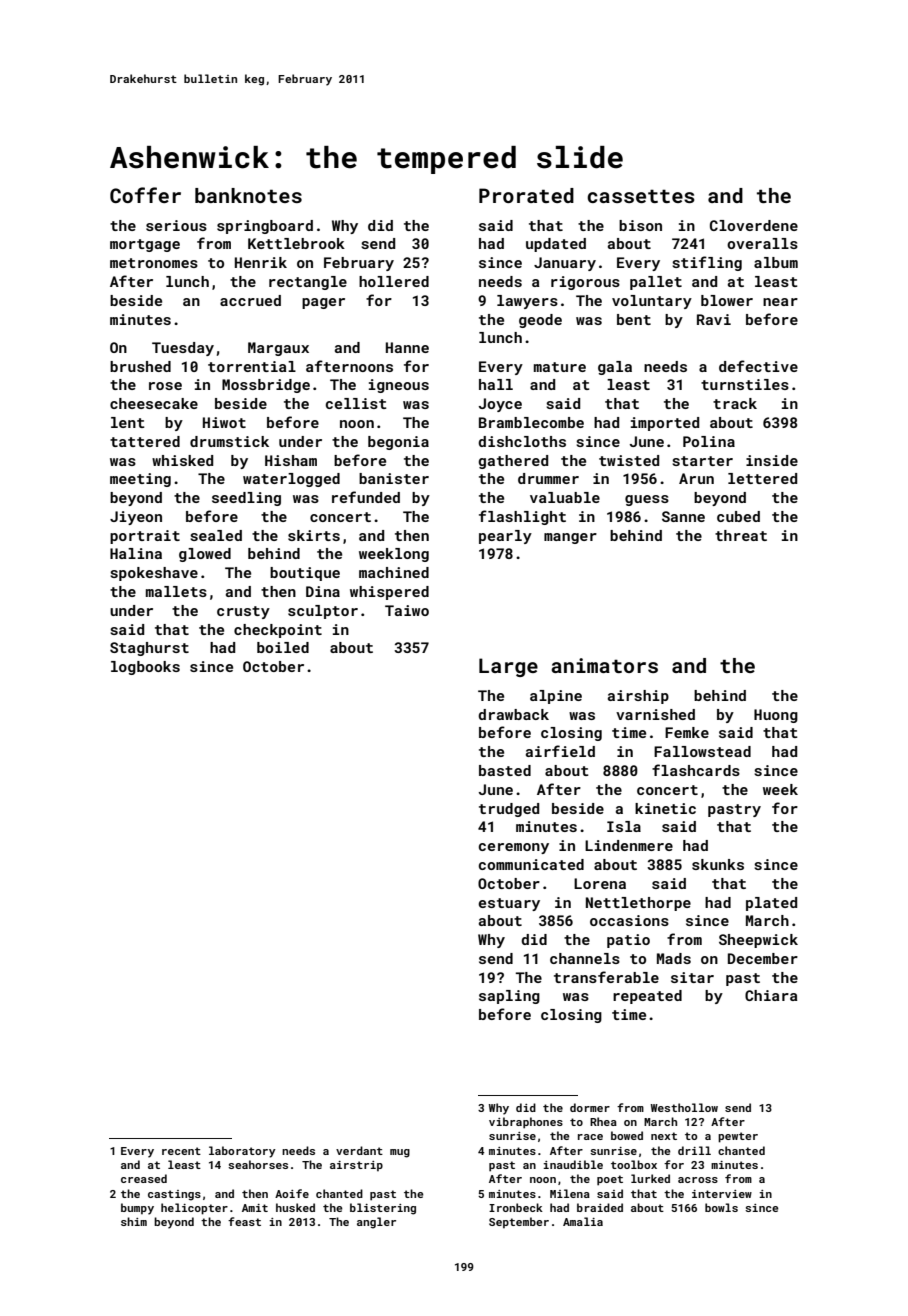 Image resolution: width=908 pixels, height=1316 pixels. I want to click on estuary, so click(509, 904).
